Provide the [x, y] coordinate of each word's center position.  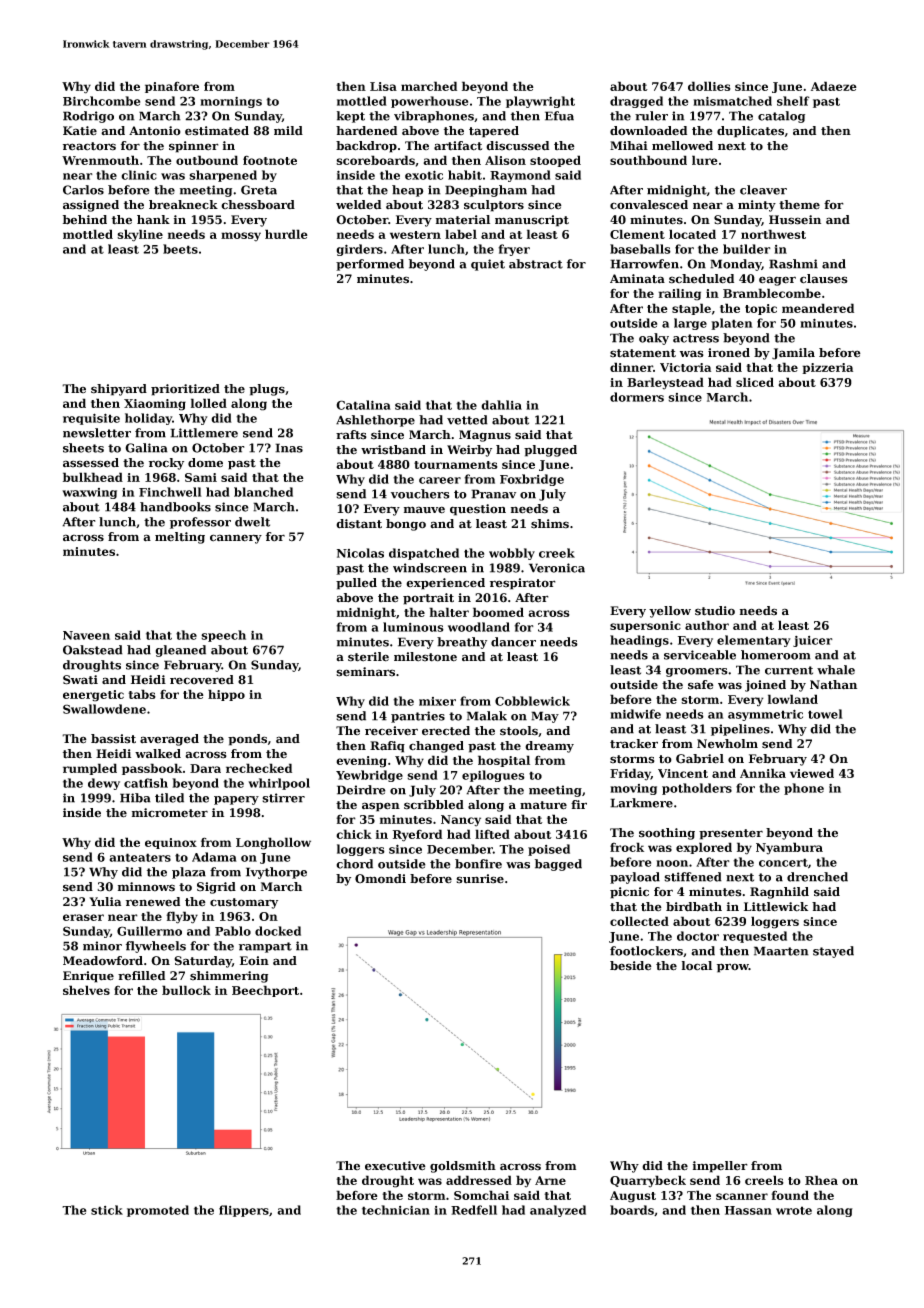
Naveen [86, 635]
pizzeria [827, 368]
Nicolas [360, 553]
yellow [670, 612]
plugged [550, 451]
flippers [244, 1211]
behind [85, 220]
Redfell [474, 1210]
